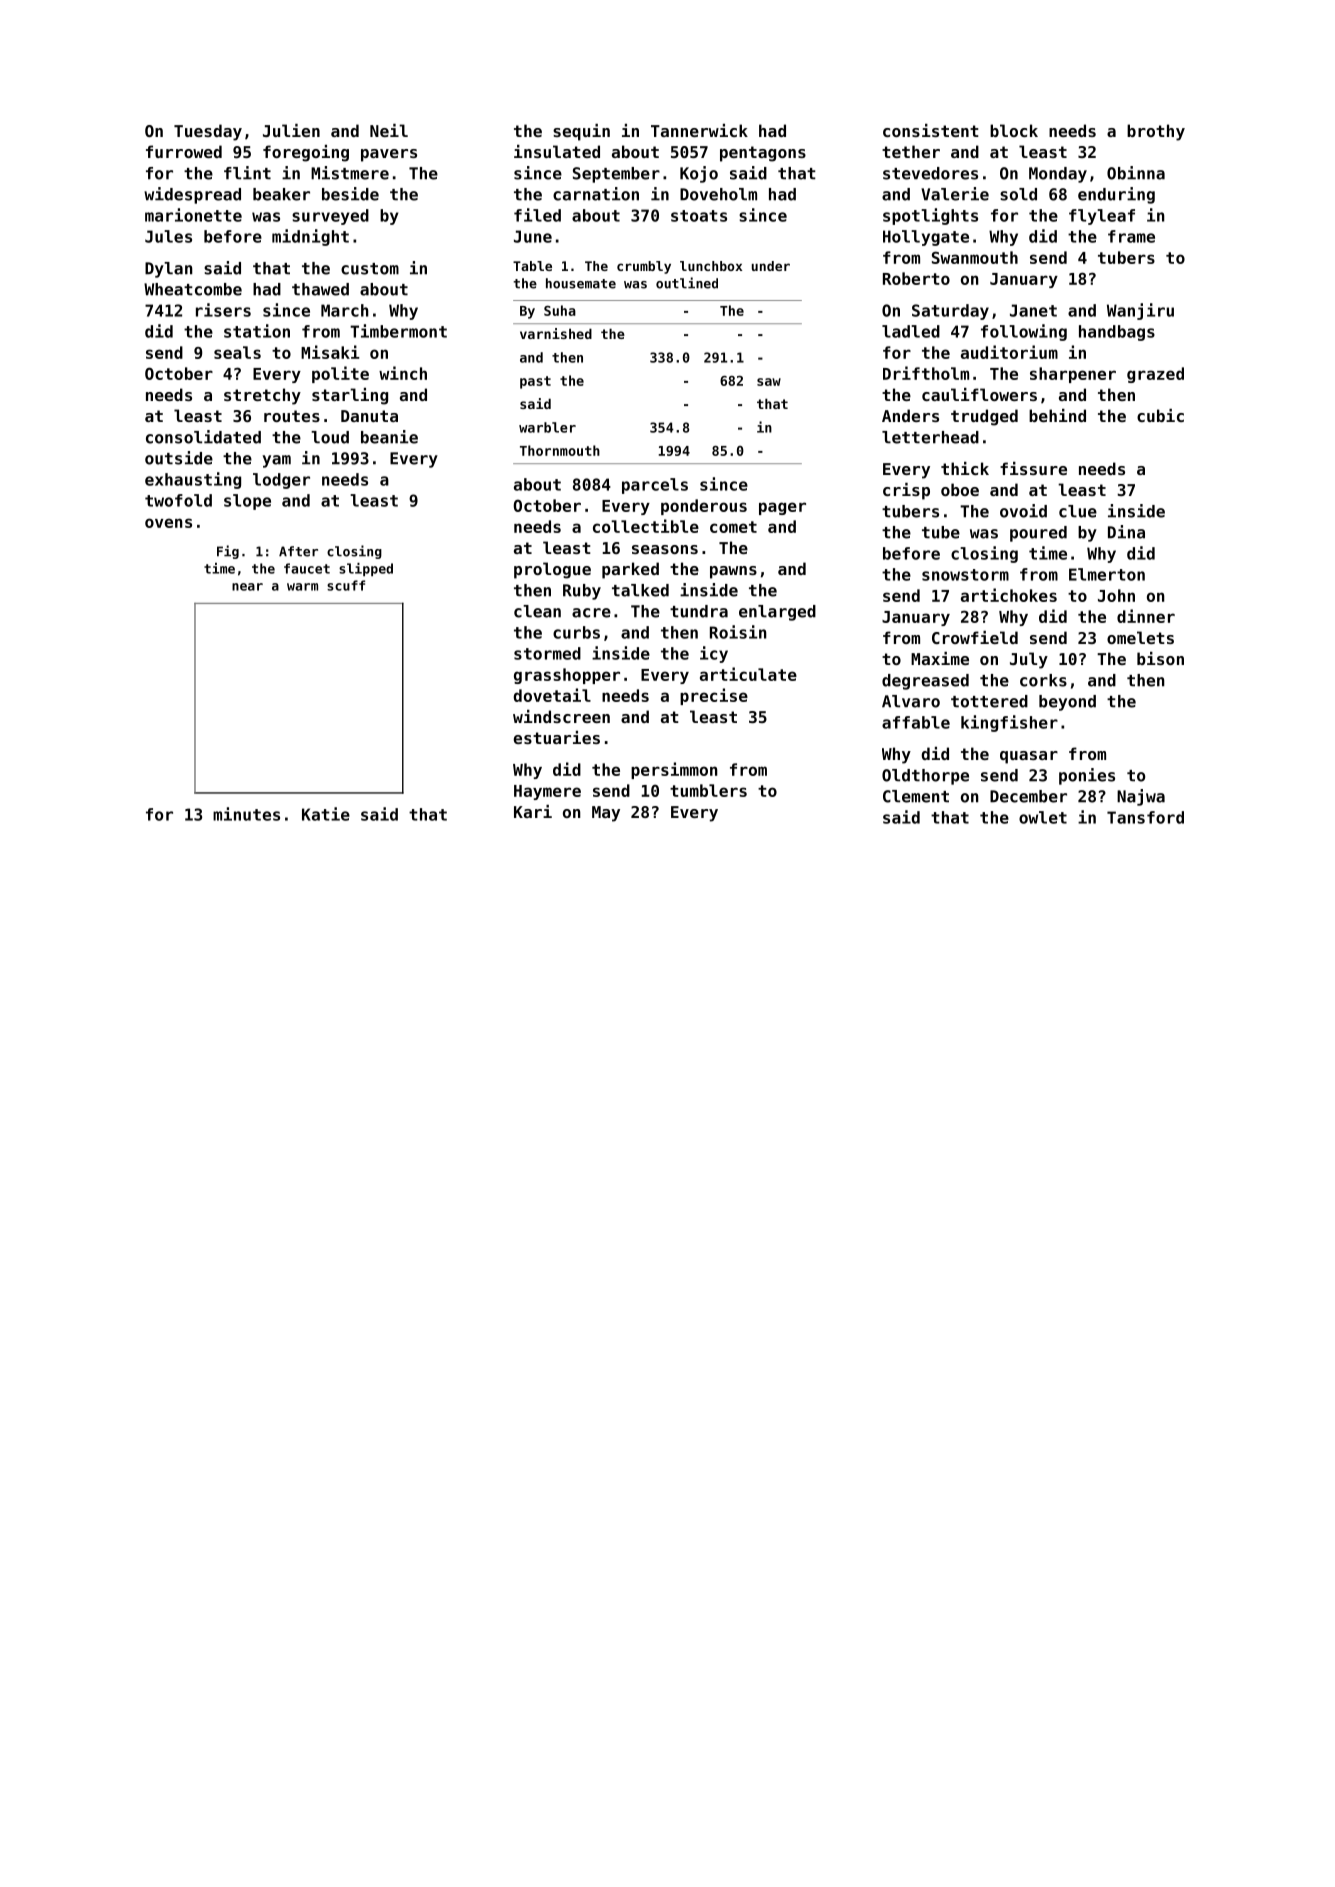 This image has width=1335, height=1887. What do you see at coordinates (389, 437) in the image?
I see `beanie` at bounding box center [389, 437].
